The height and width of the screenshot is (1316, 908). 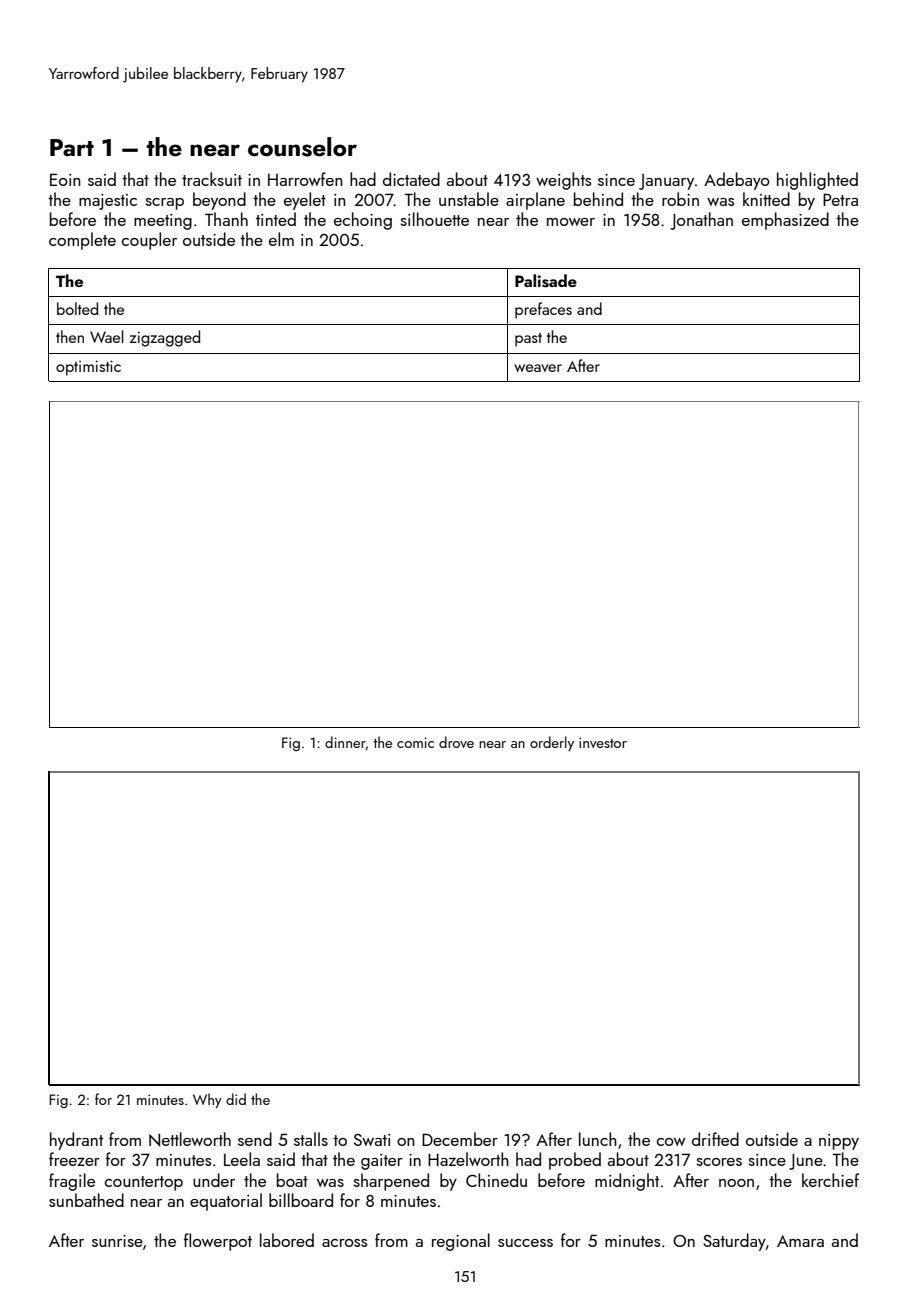 What do you see at coordinates (603, 742) in the screenshot?
I see `investor` at bounding box center [603, 742].
